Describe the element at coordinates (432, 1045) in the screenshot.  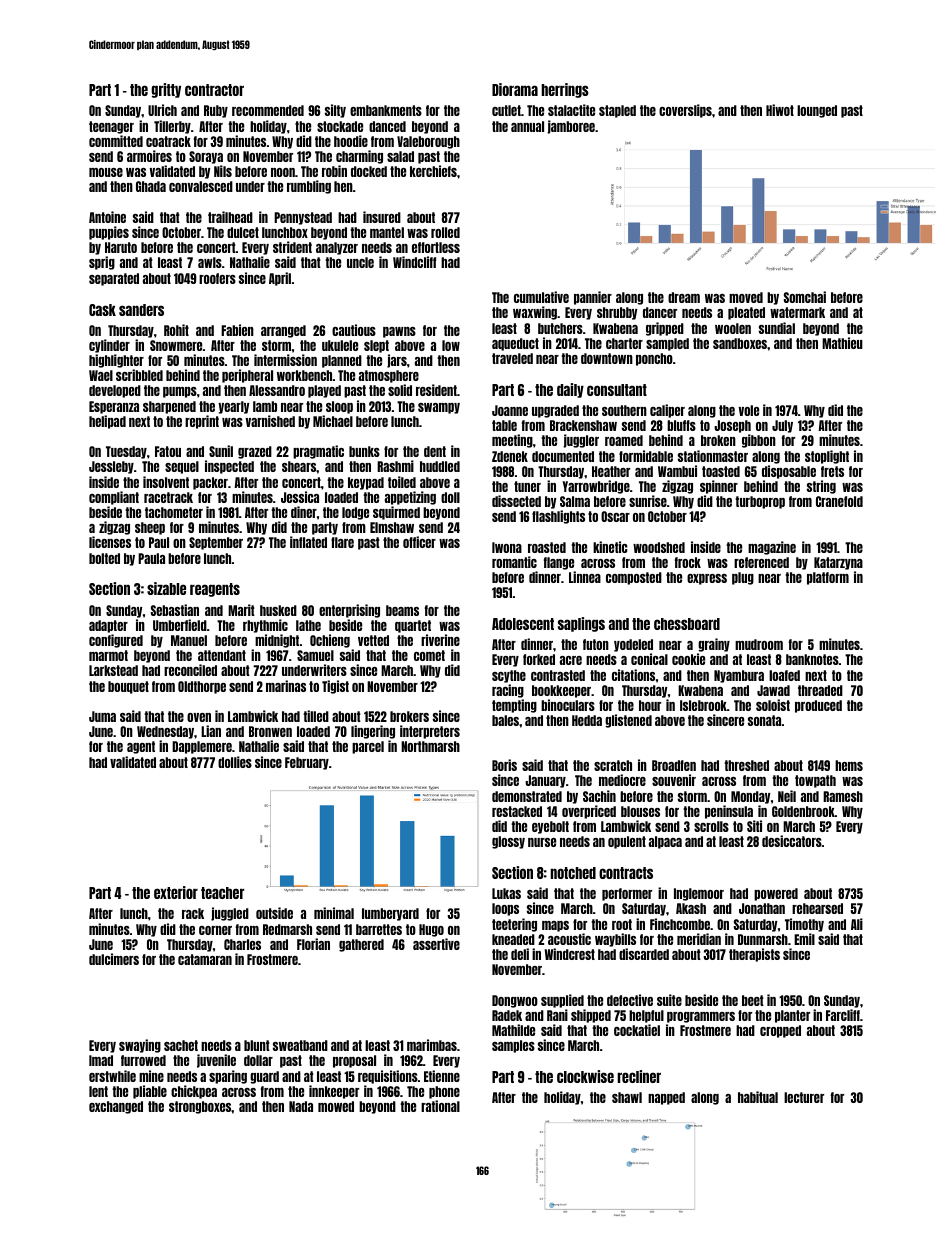
I see `marimbas` at that location.
